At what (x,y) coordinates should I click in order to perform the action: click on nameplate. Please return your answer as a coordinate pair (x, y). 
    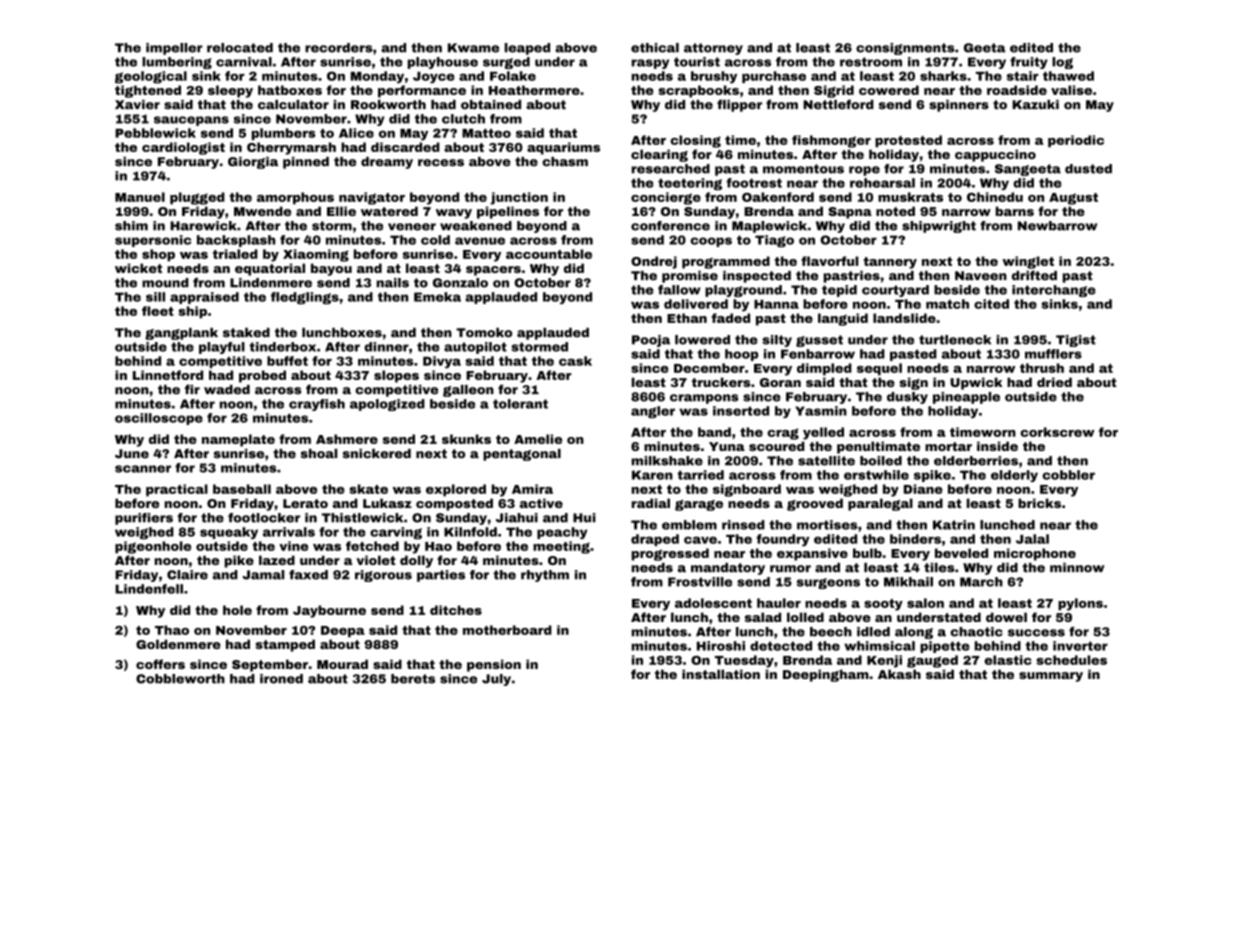
    Looking at the image, I should click on (238, 440).
